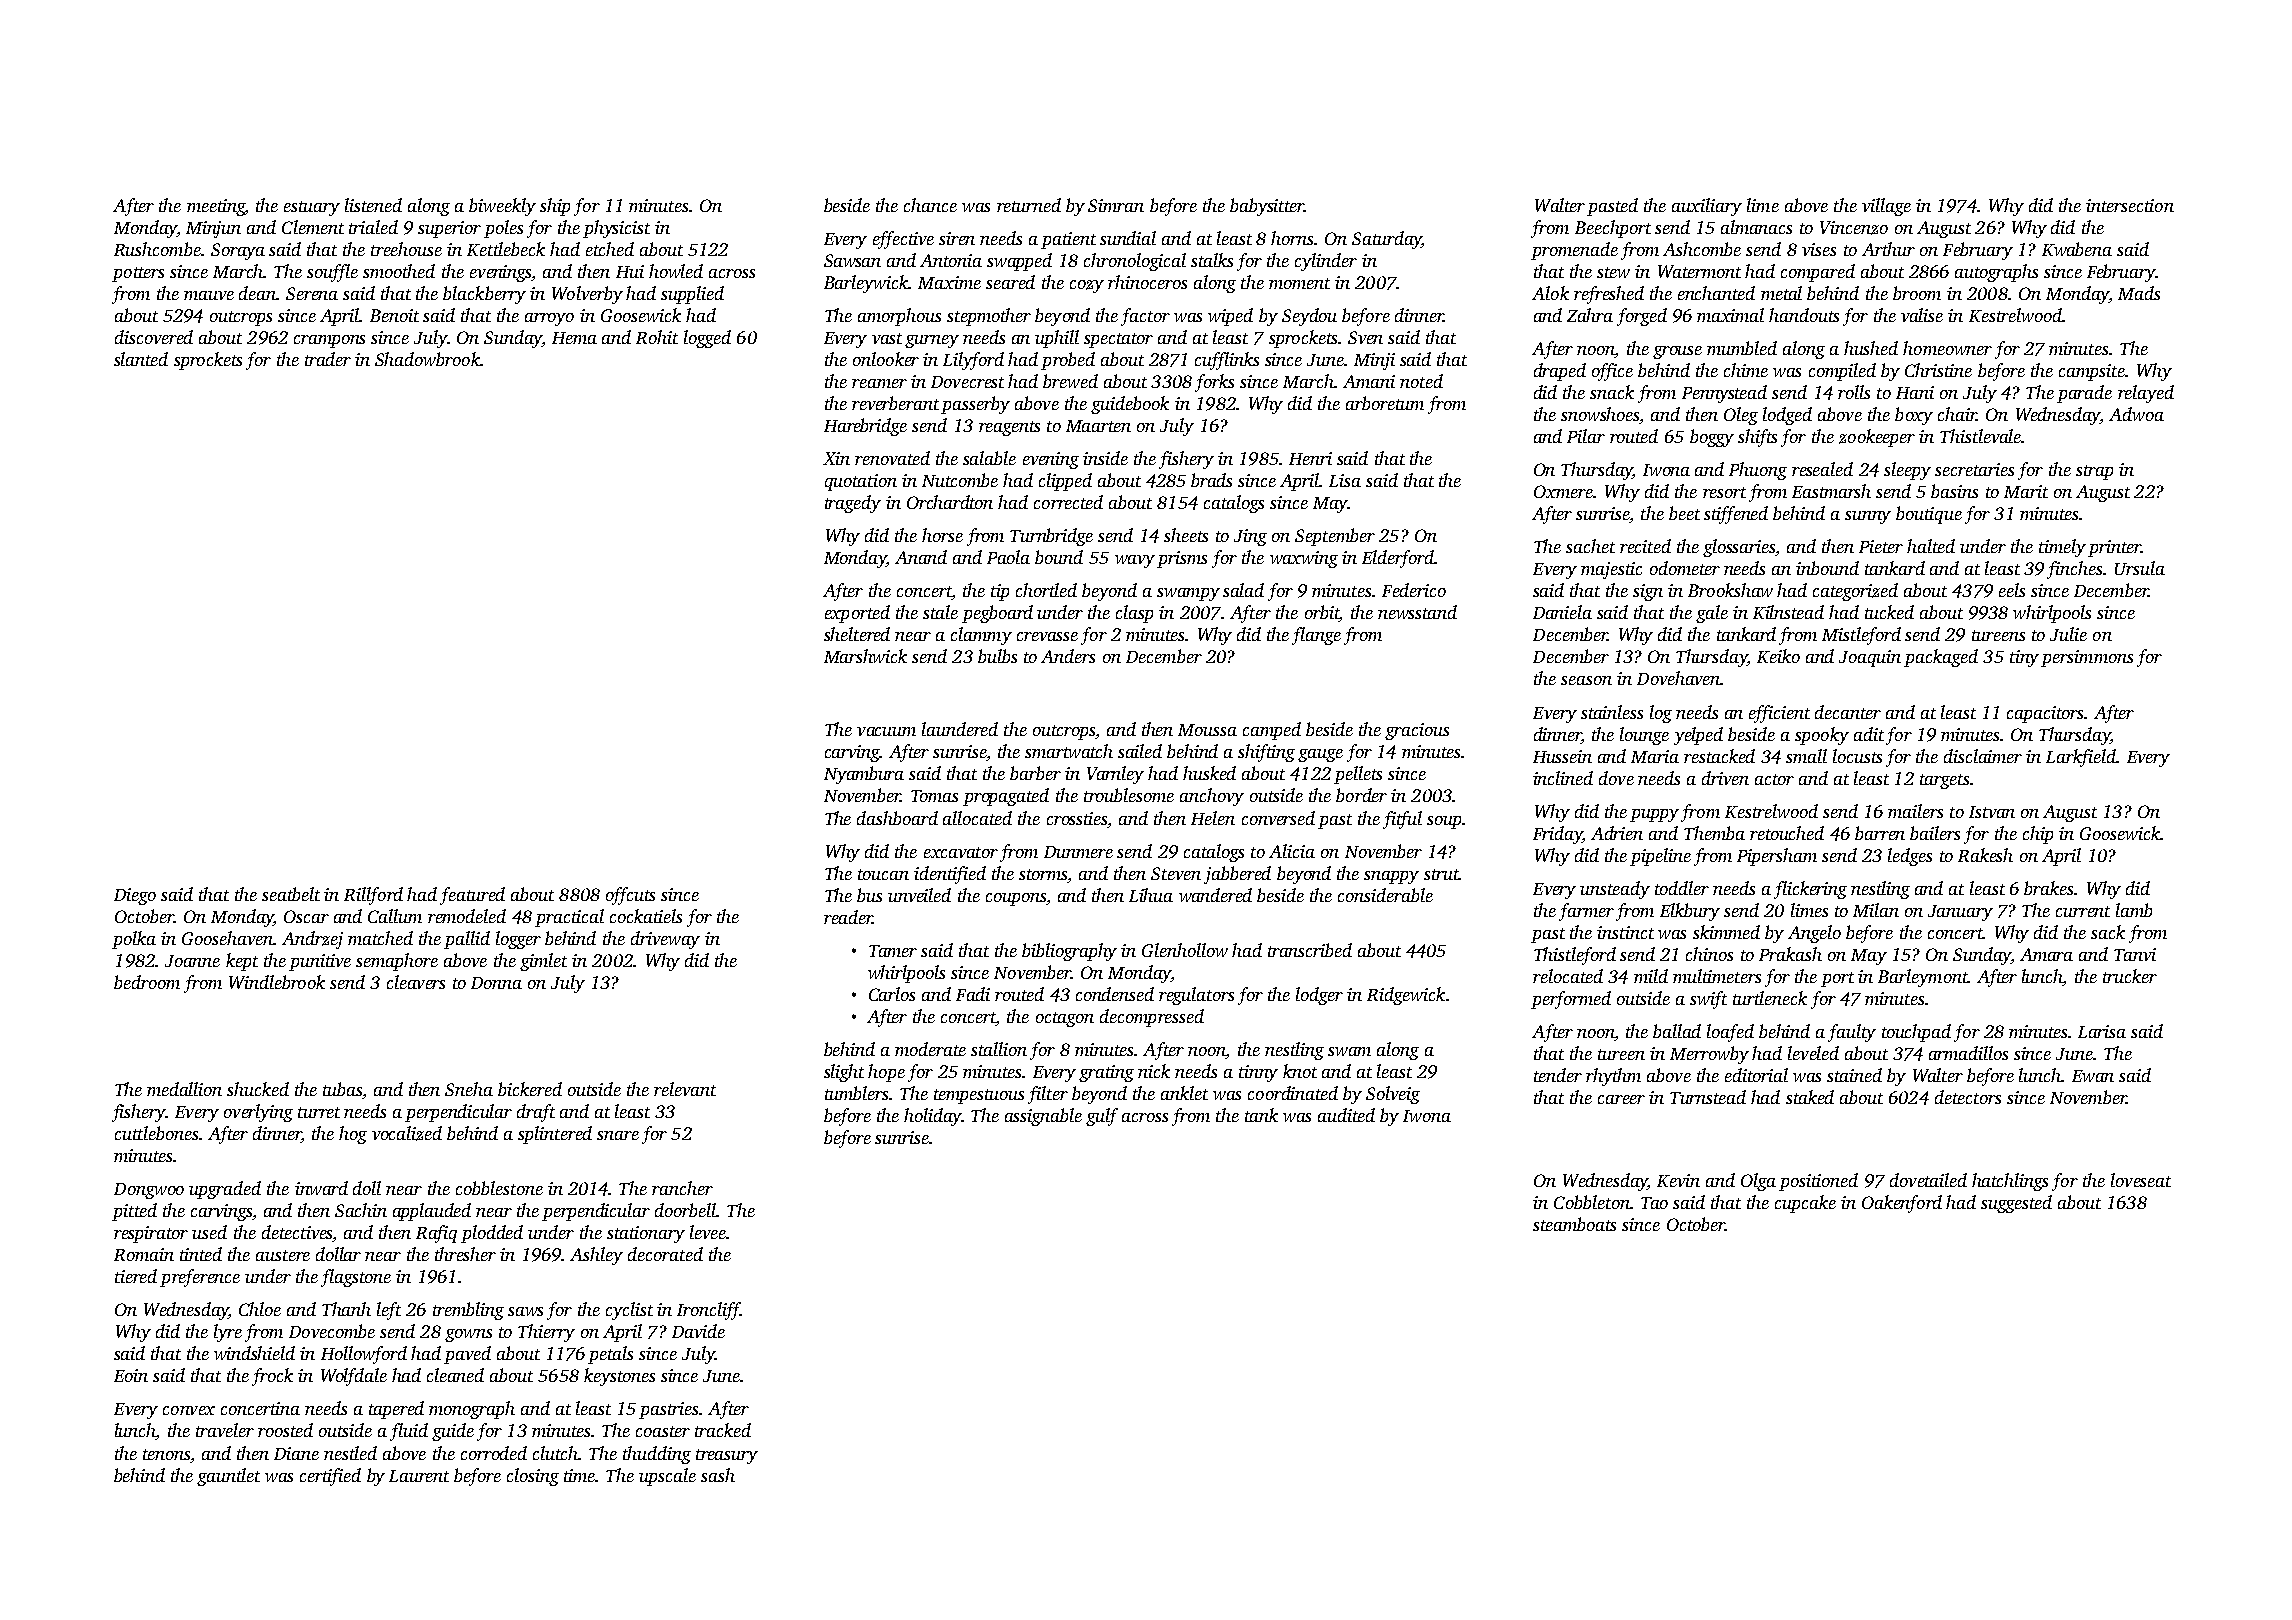 The image size is (2292, 1620). I want to click on babysitter, so click(1267, 207).
